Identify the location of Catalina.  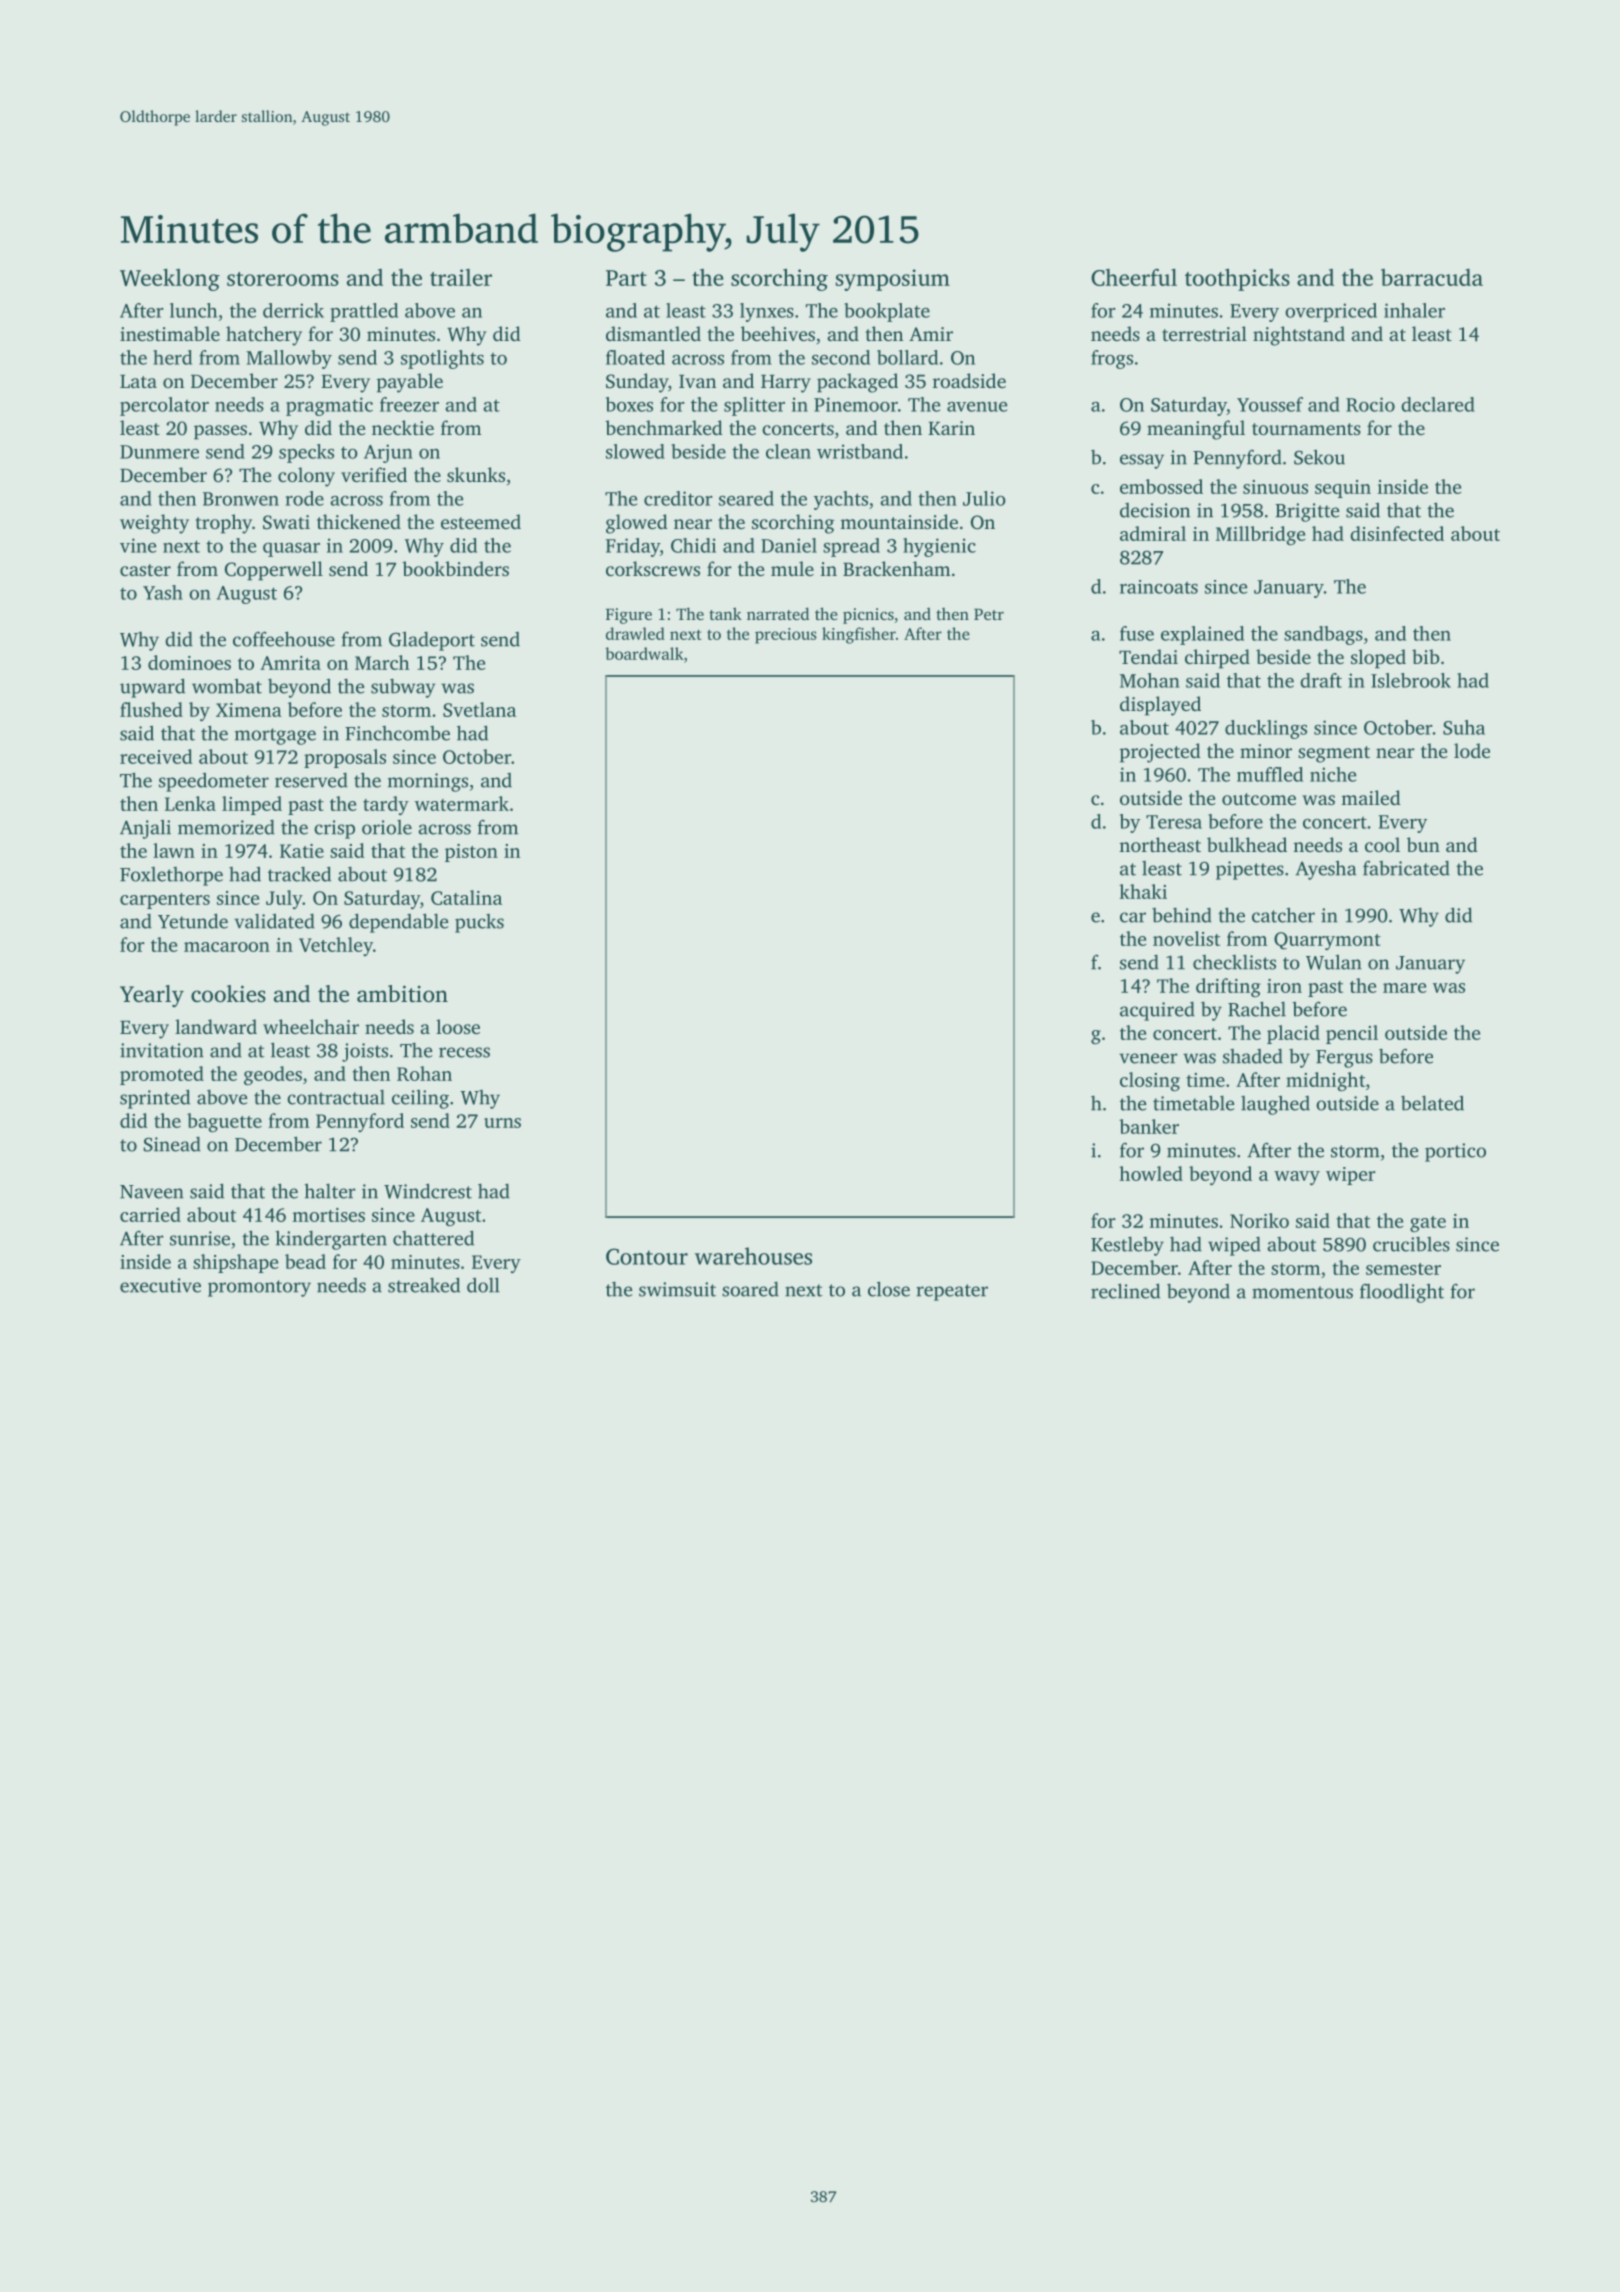
(466, 897).
